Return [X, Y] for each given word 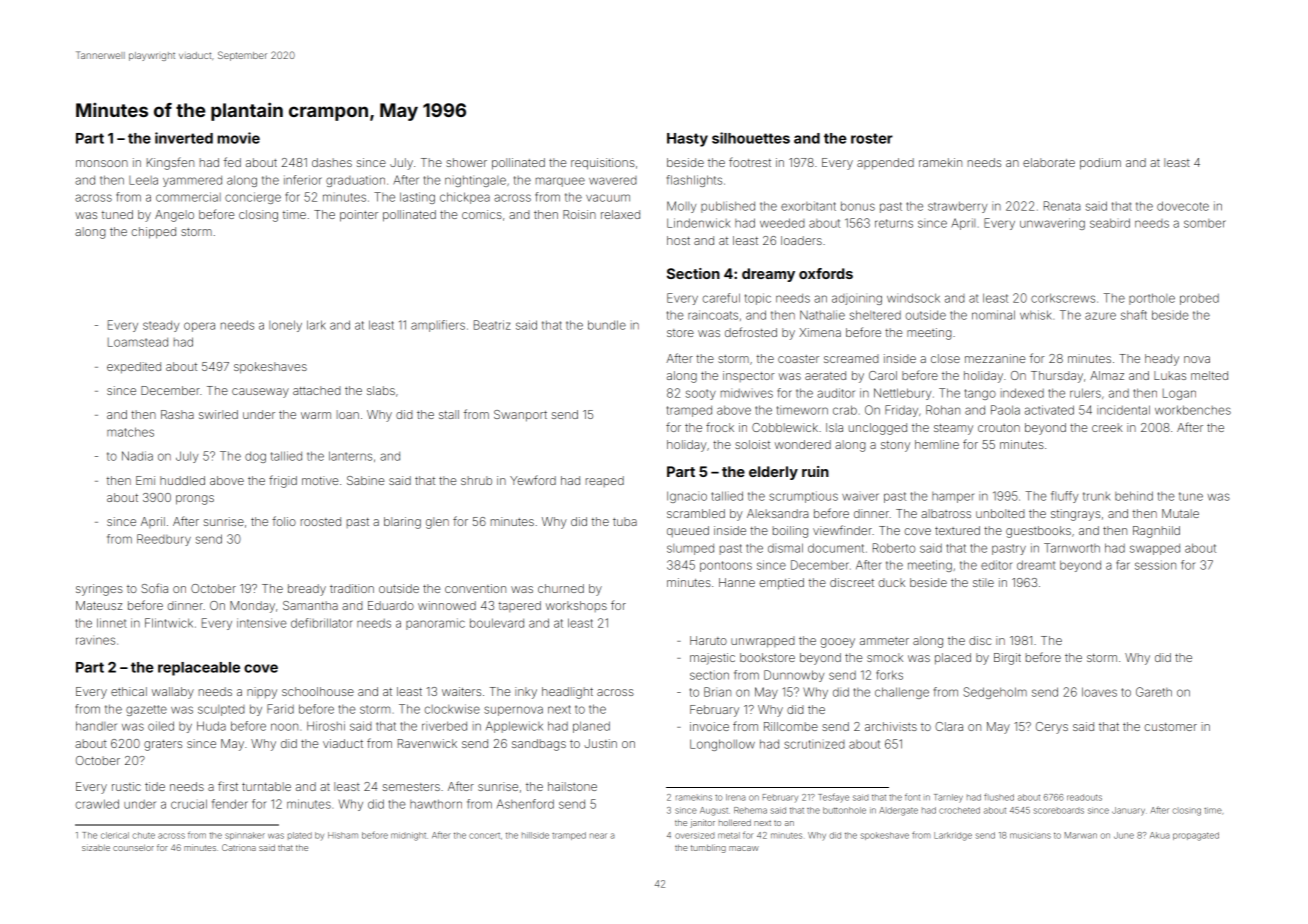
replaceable [199, 669]
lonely [285, 326]
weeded [782, 223]
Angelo [174, 216]
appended [885, 164]
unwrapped [763, 642]
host [678, 240]
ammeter [884, 641]
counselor [133, 848]
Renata [1062, 206]
